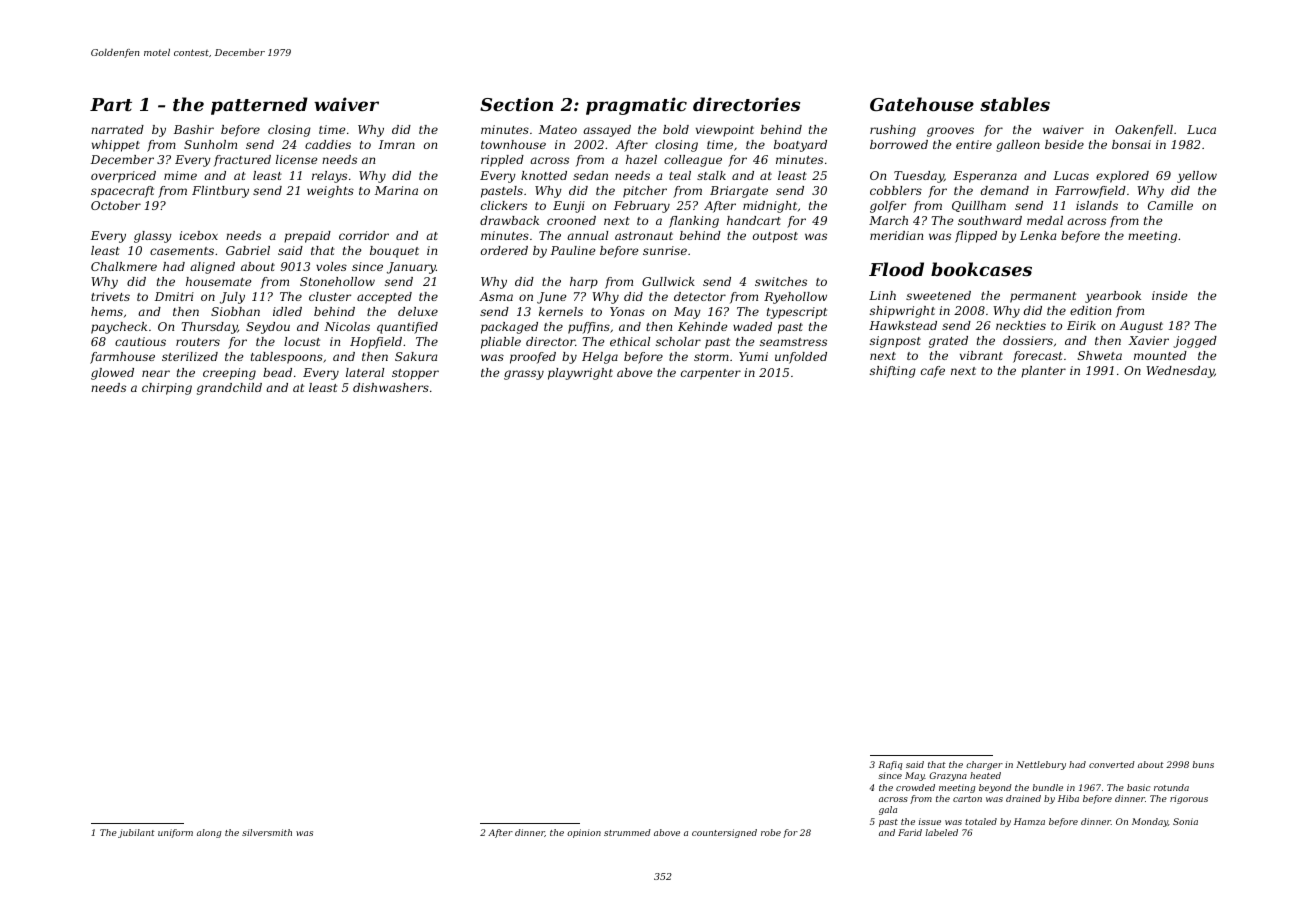 Image resolution: width=1308 pixels, height=924 pixels. Describe the element at coordinates (1197, 177) in the image. I see `yellow` at that location.
